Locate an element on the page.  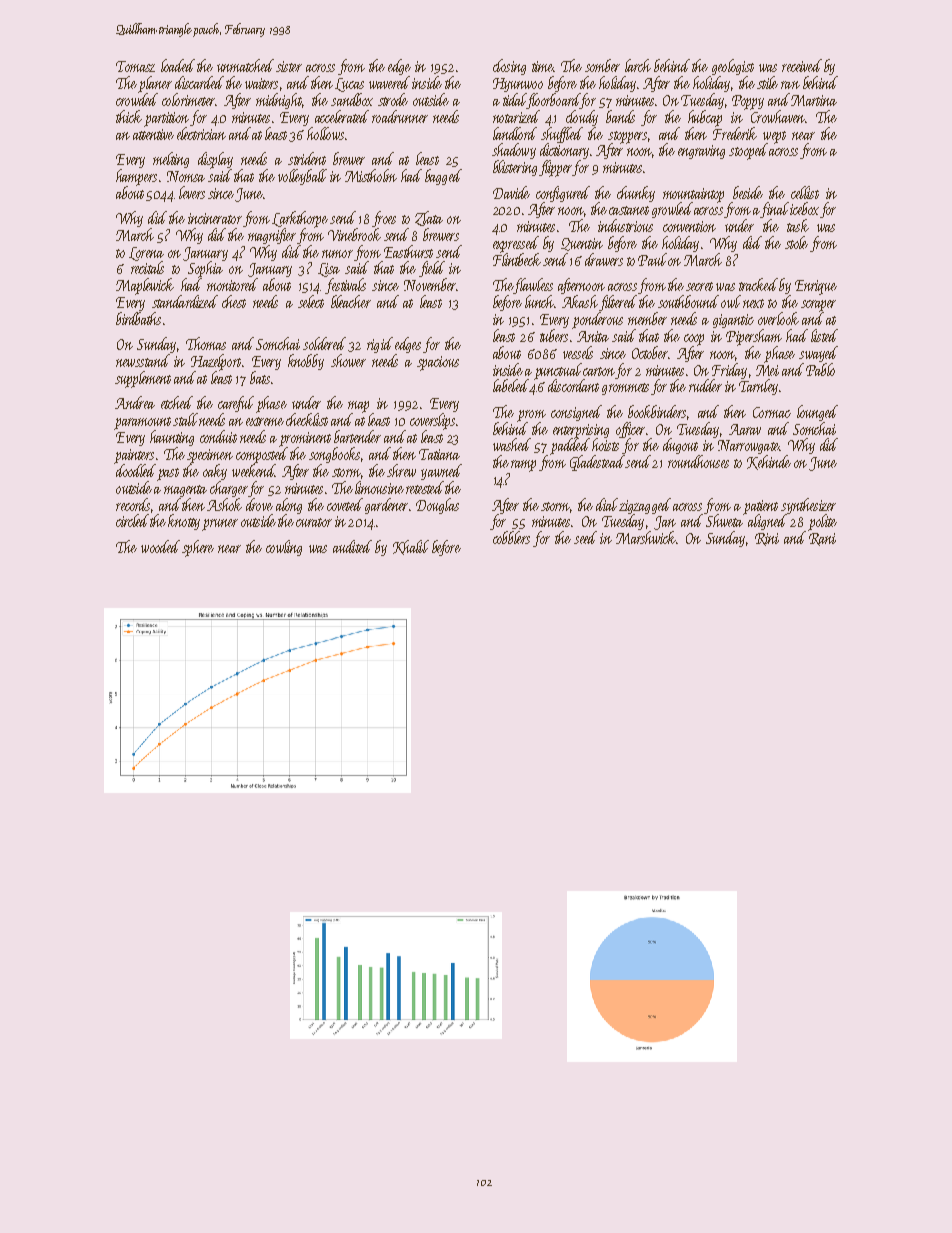
bleacher is located at coordinates (351, 301).
